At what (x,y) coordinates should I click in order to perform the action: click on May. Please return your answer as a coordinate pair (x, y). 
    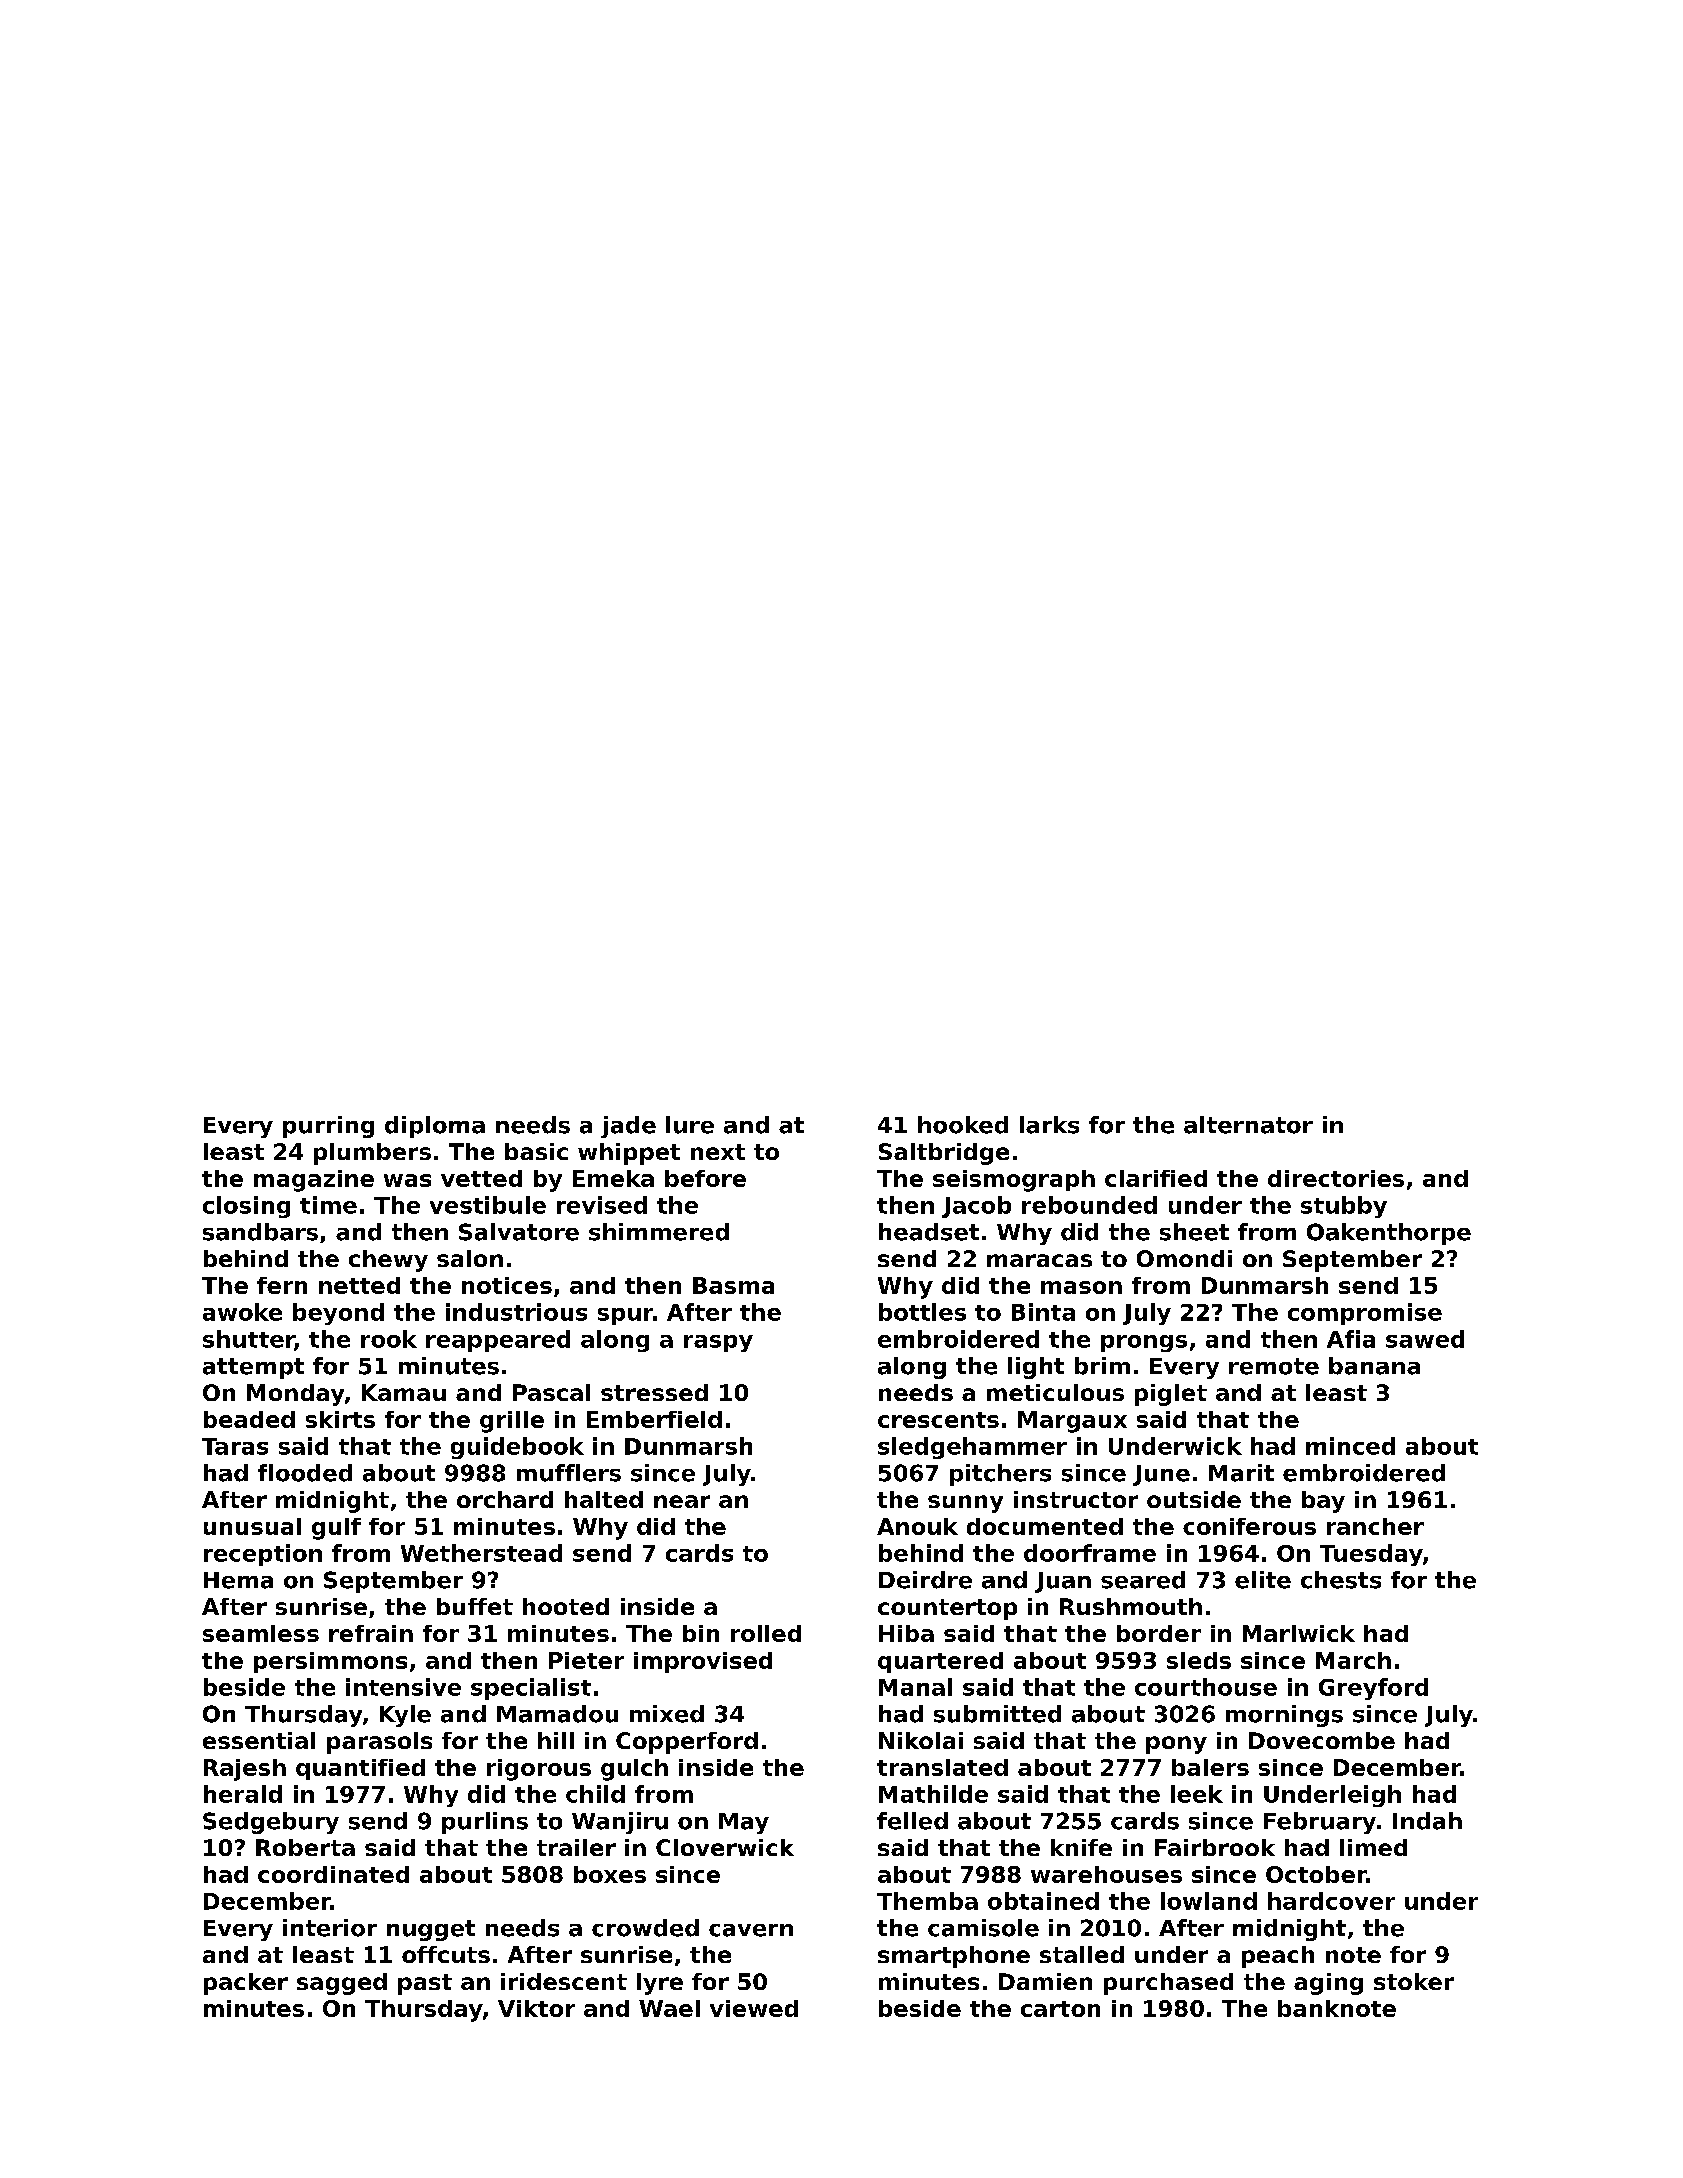
    Looking at the image, I should click on (744, 1823).
